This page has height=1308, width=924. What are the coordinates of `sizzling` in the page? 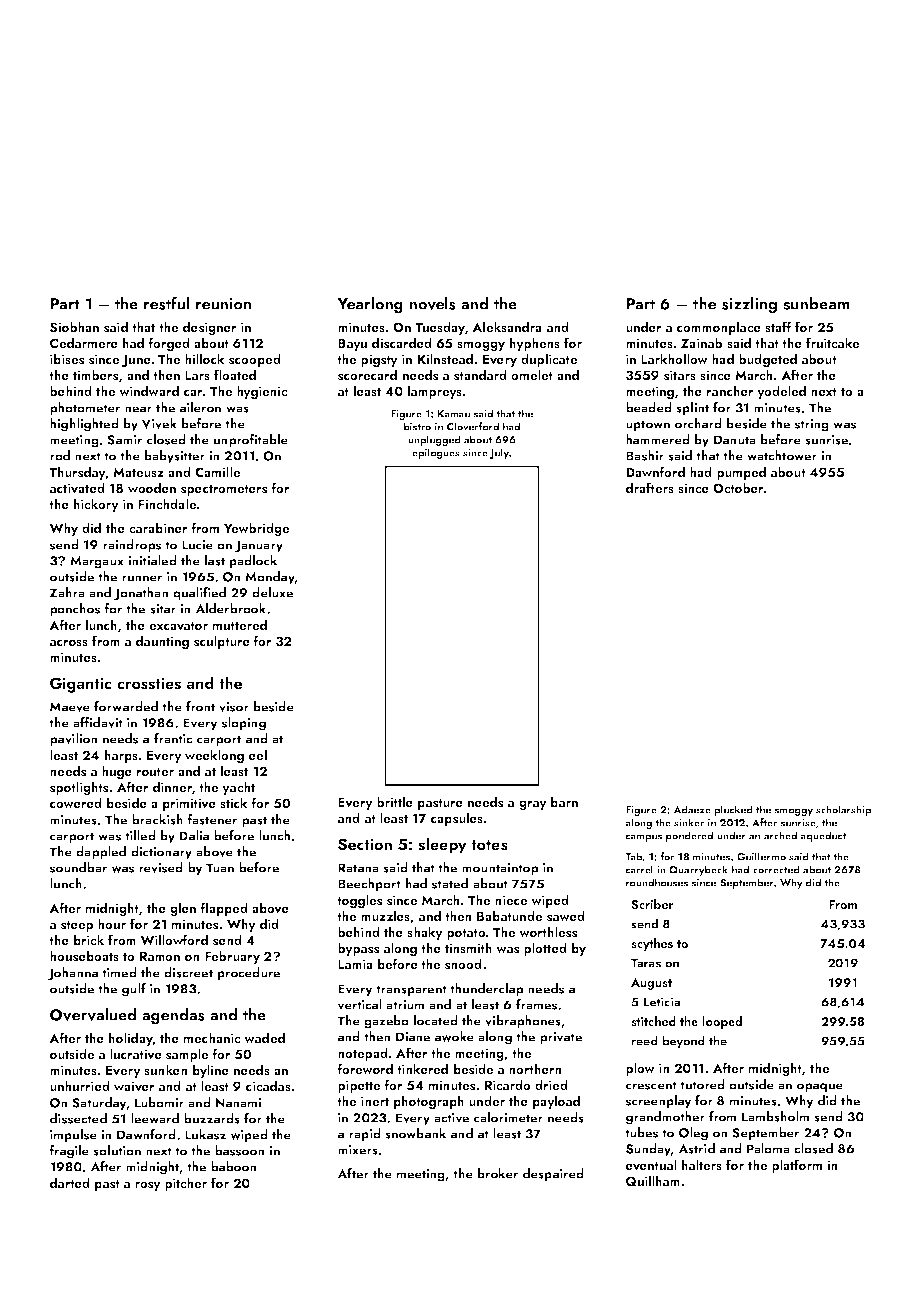 It's located at (749, 305).
